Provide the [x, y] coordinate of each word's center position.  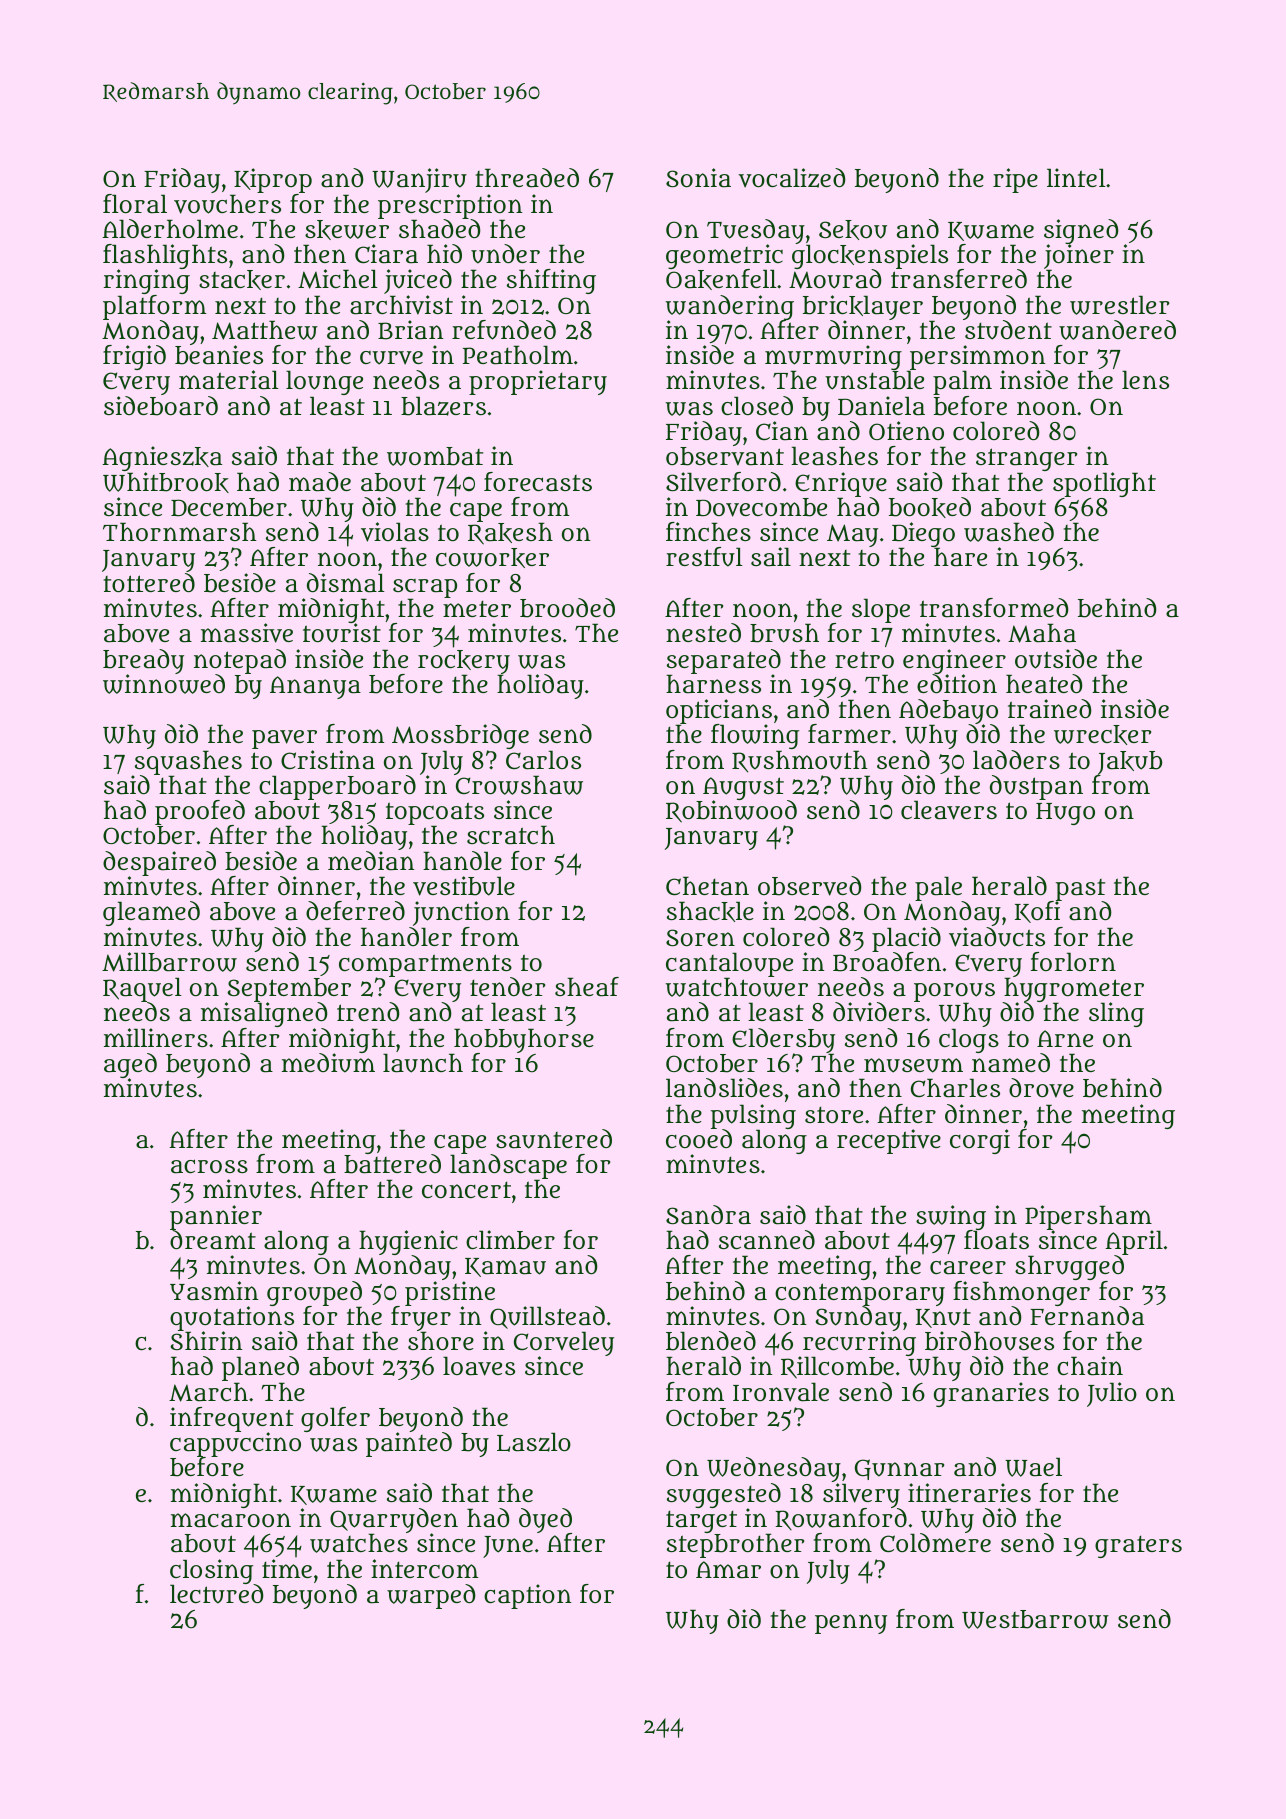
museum [913, 1065]
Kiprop [273, 180]
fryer [421, 1319]
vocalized [792, 178]
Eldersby [783, 1041]
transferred [959, 279]
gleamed [151, 913]
